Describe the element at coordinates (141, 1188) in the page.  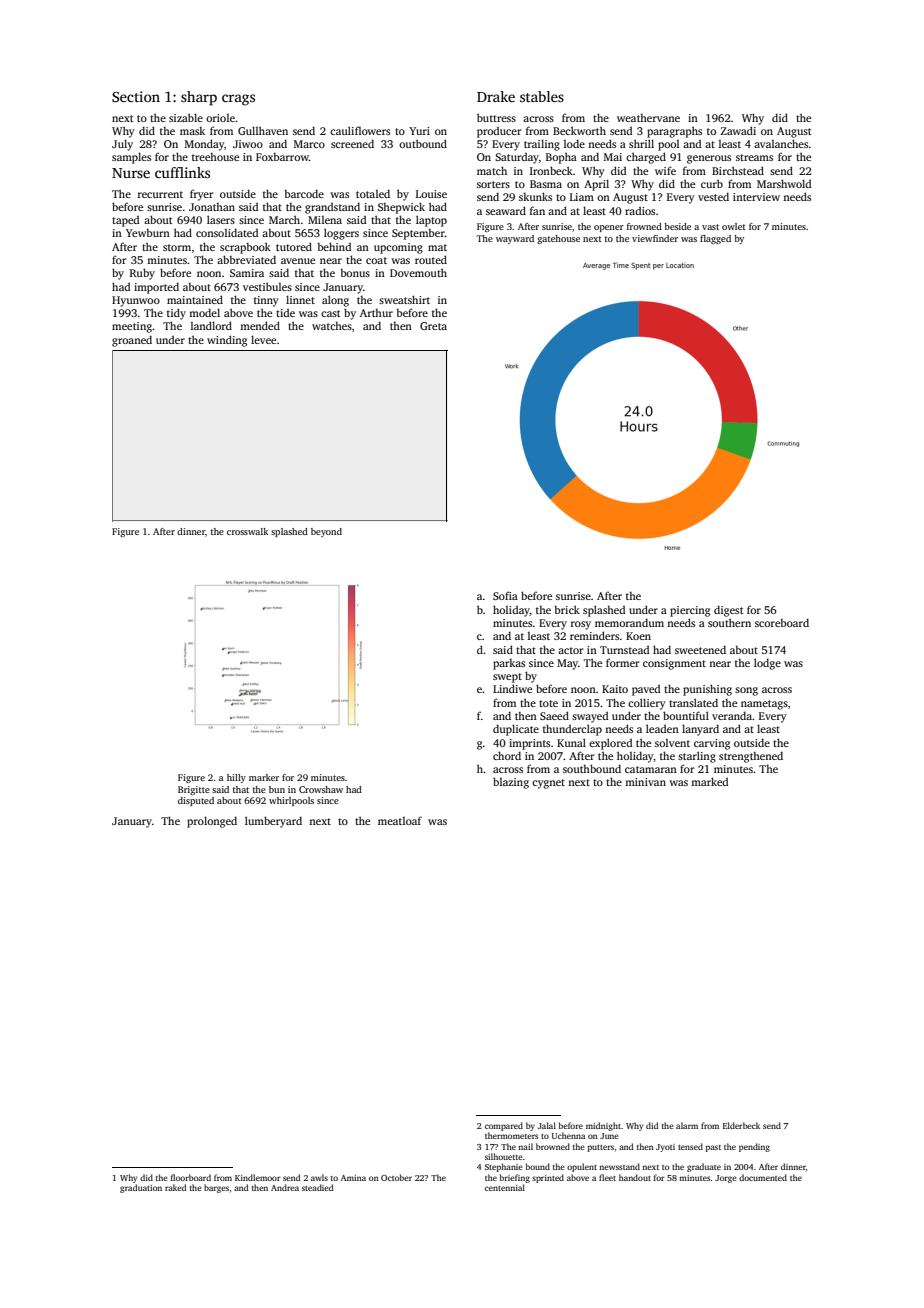
I see `graduation` at that location.
